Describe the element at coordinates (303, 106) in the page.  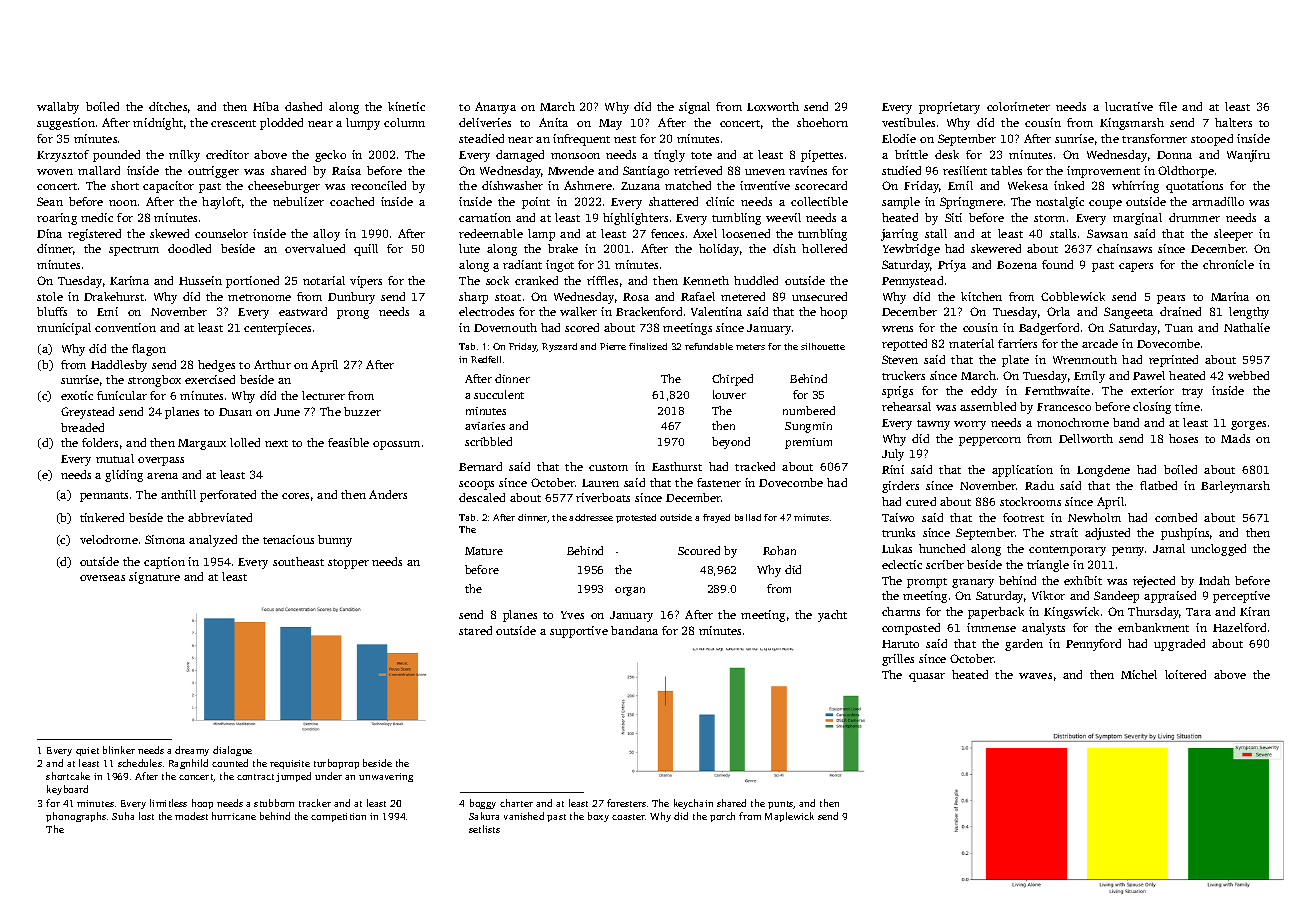
I see `dashed` at that location.
